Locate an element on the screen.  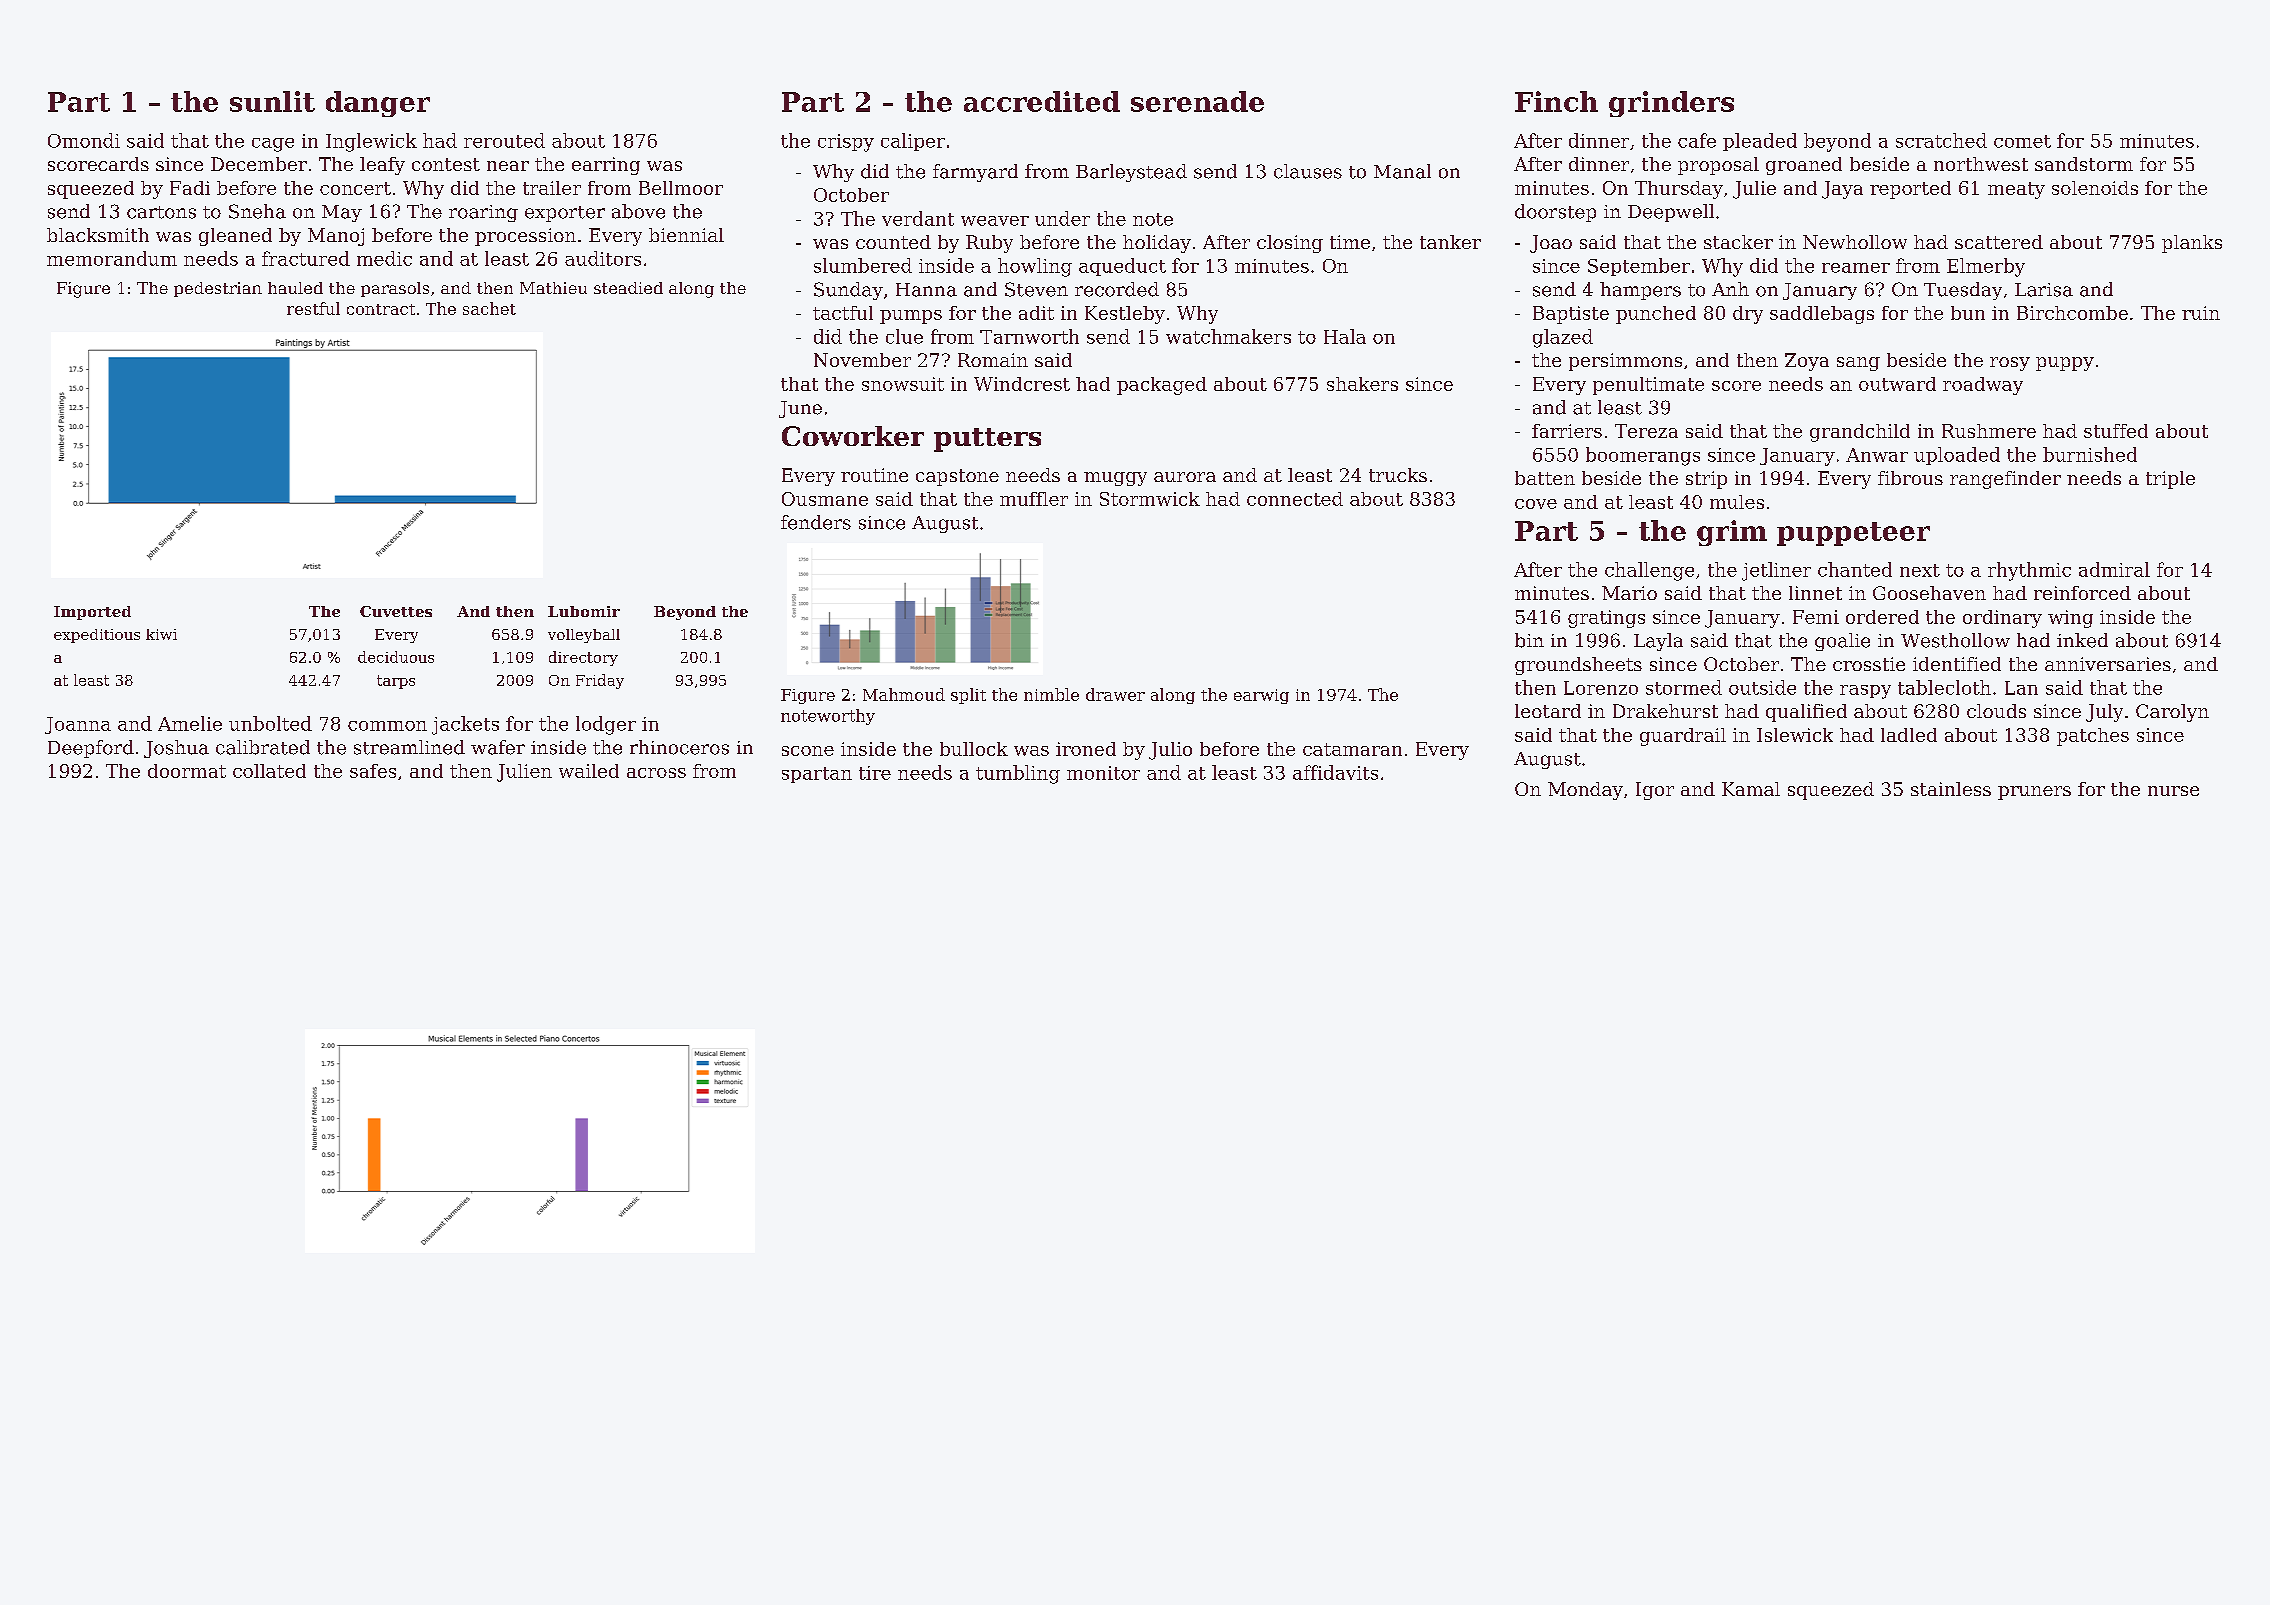
scattered is located at coordinates (1999, 242).
